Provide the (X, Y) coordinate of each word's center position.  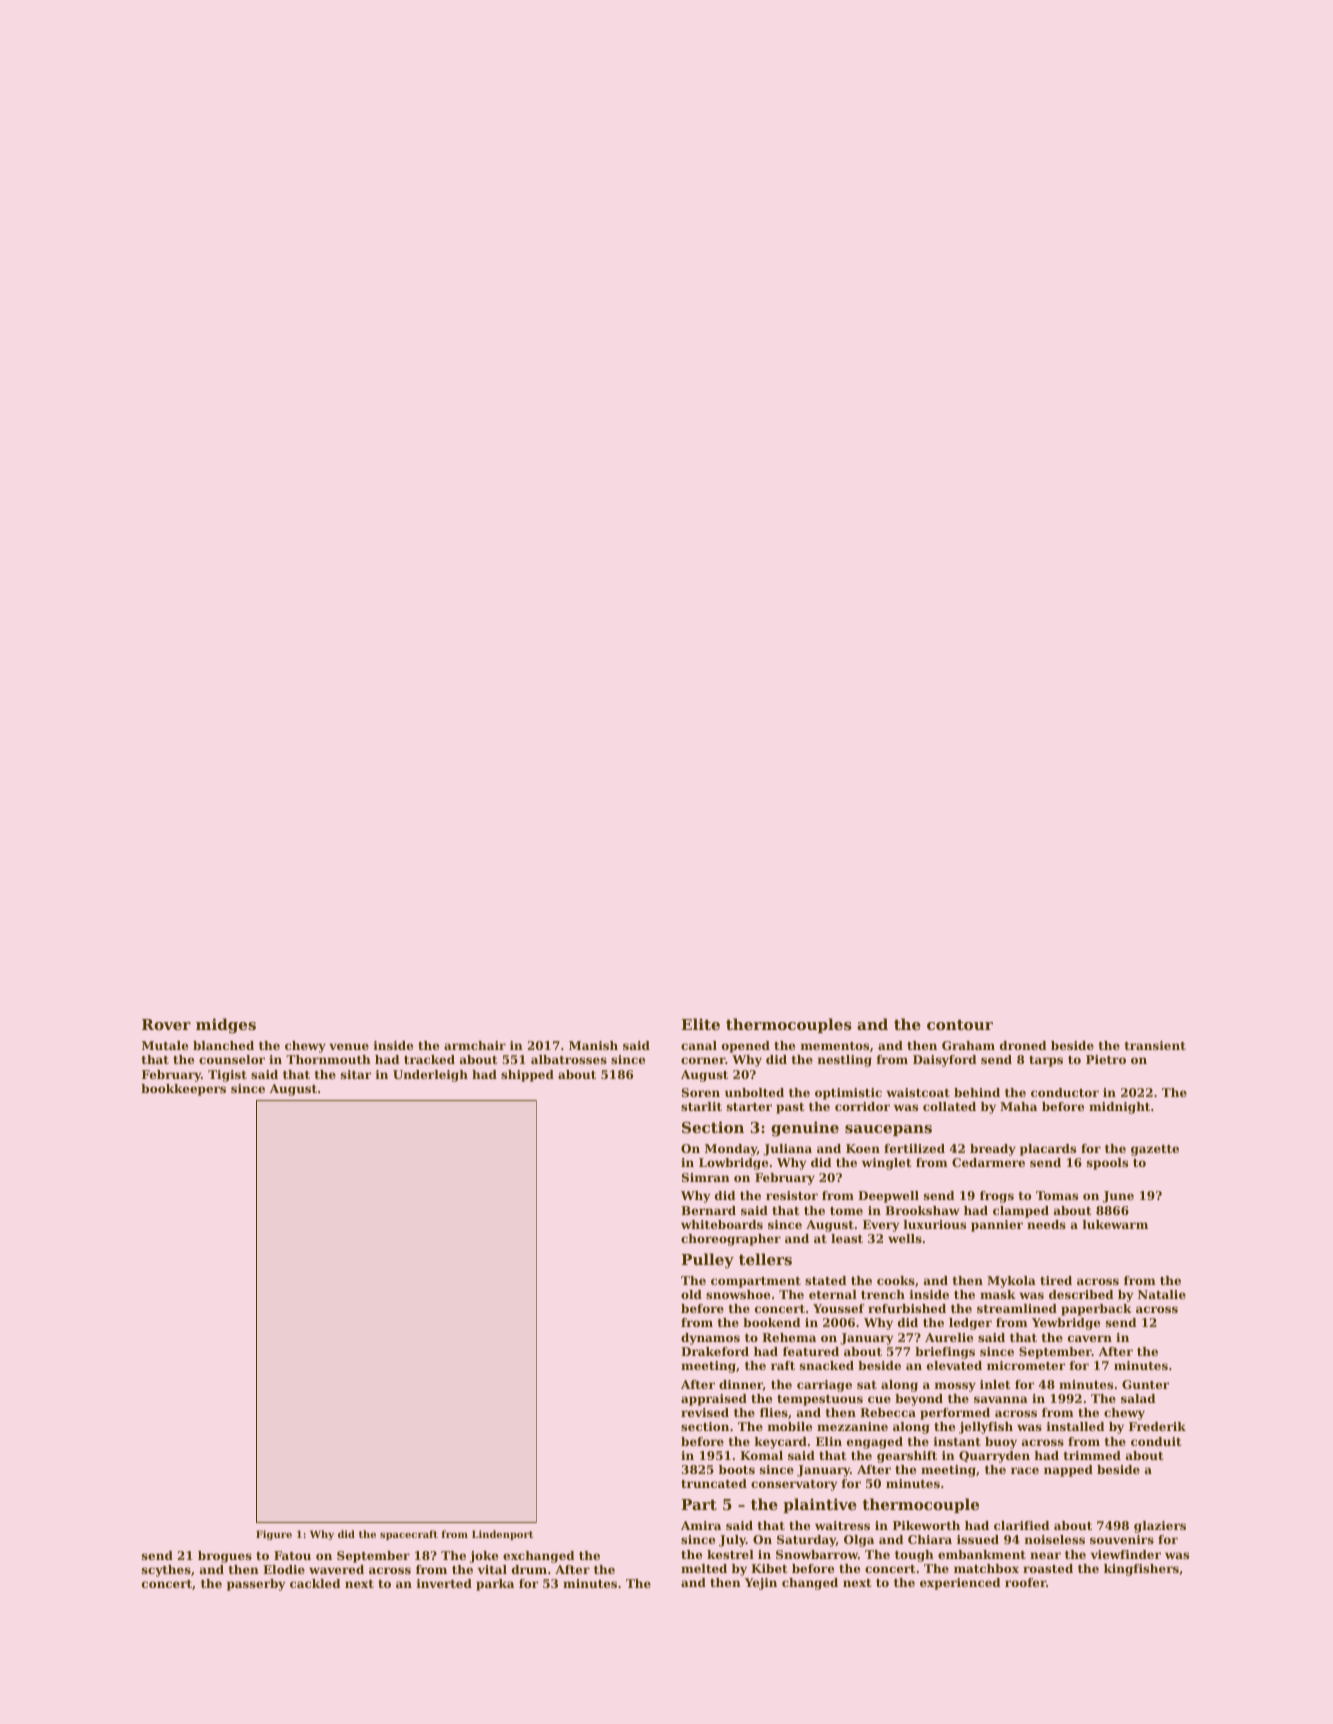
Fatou (292, 1555)
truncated (714, 1483)
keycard (781, 1443)
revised (705, 1412)
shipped (527, 1076)
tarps (1046, 1061)
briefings (945, 1353)
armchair (475, 1045)
